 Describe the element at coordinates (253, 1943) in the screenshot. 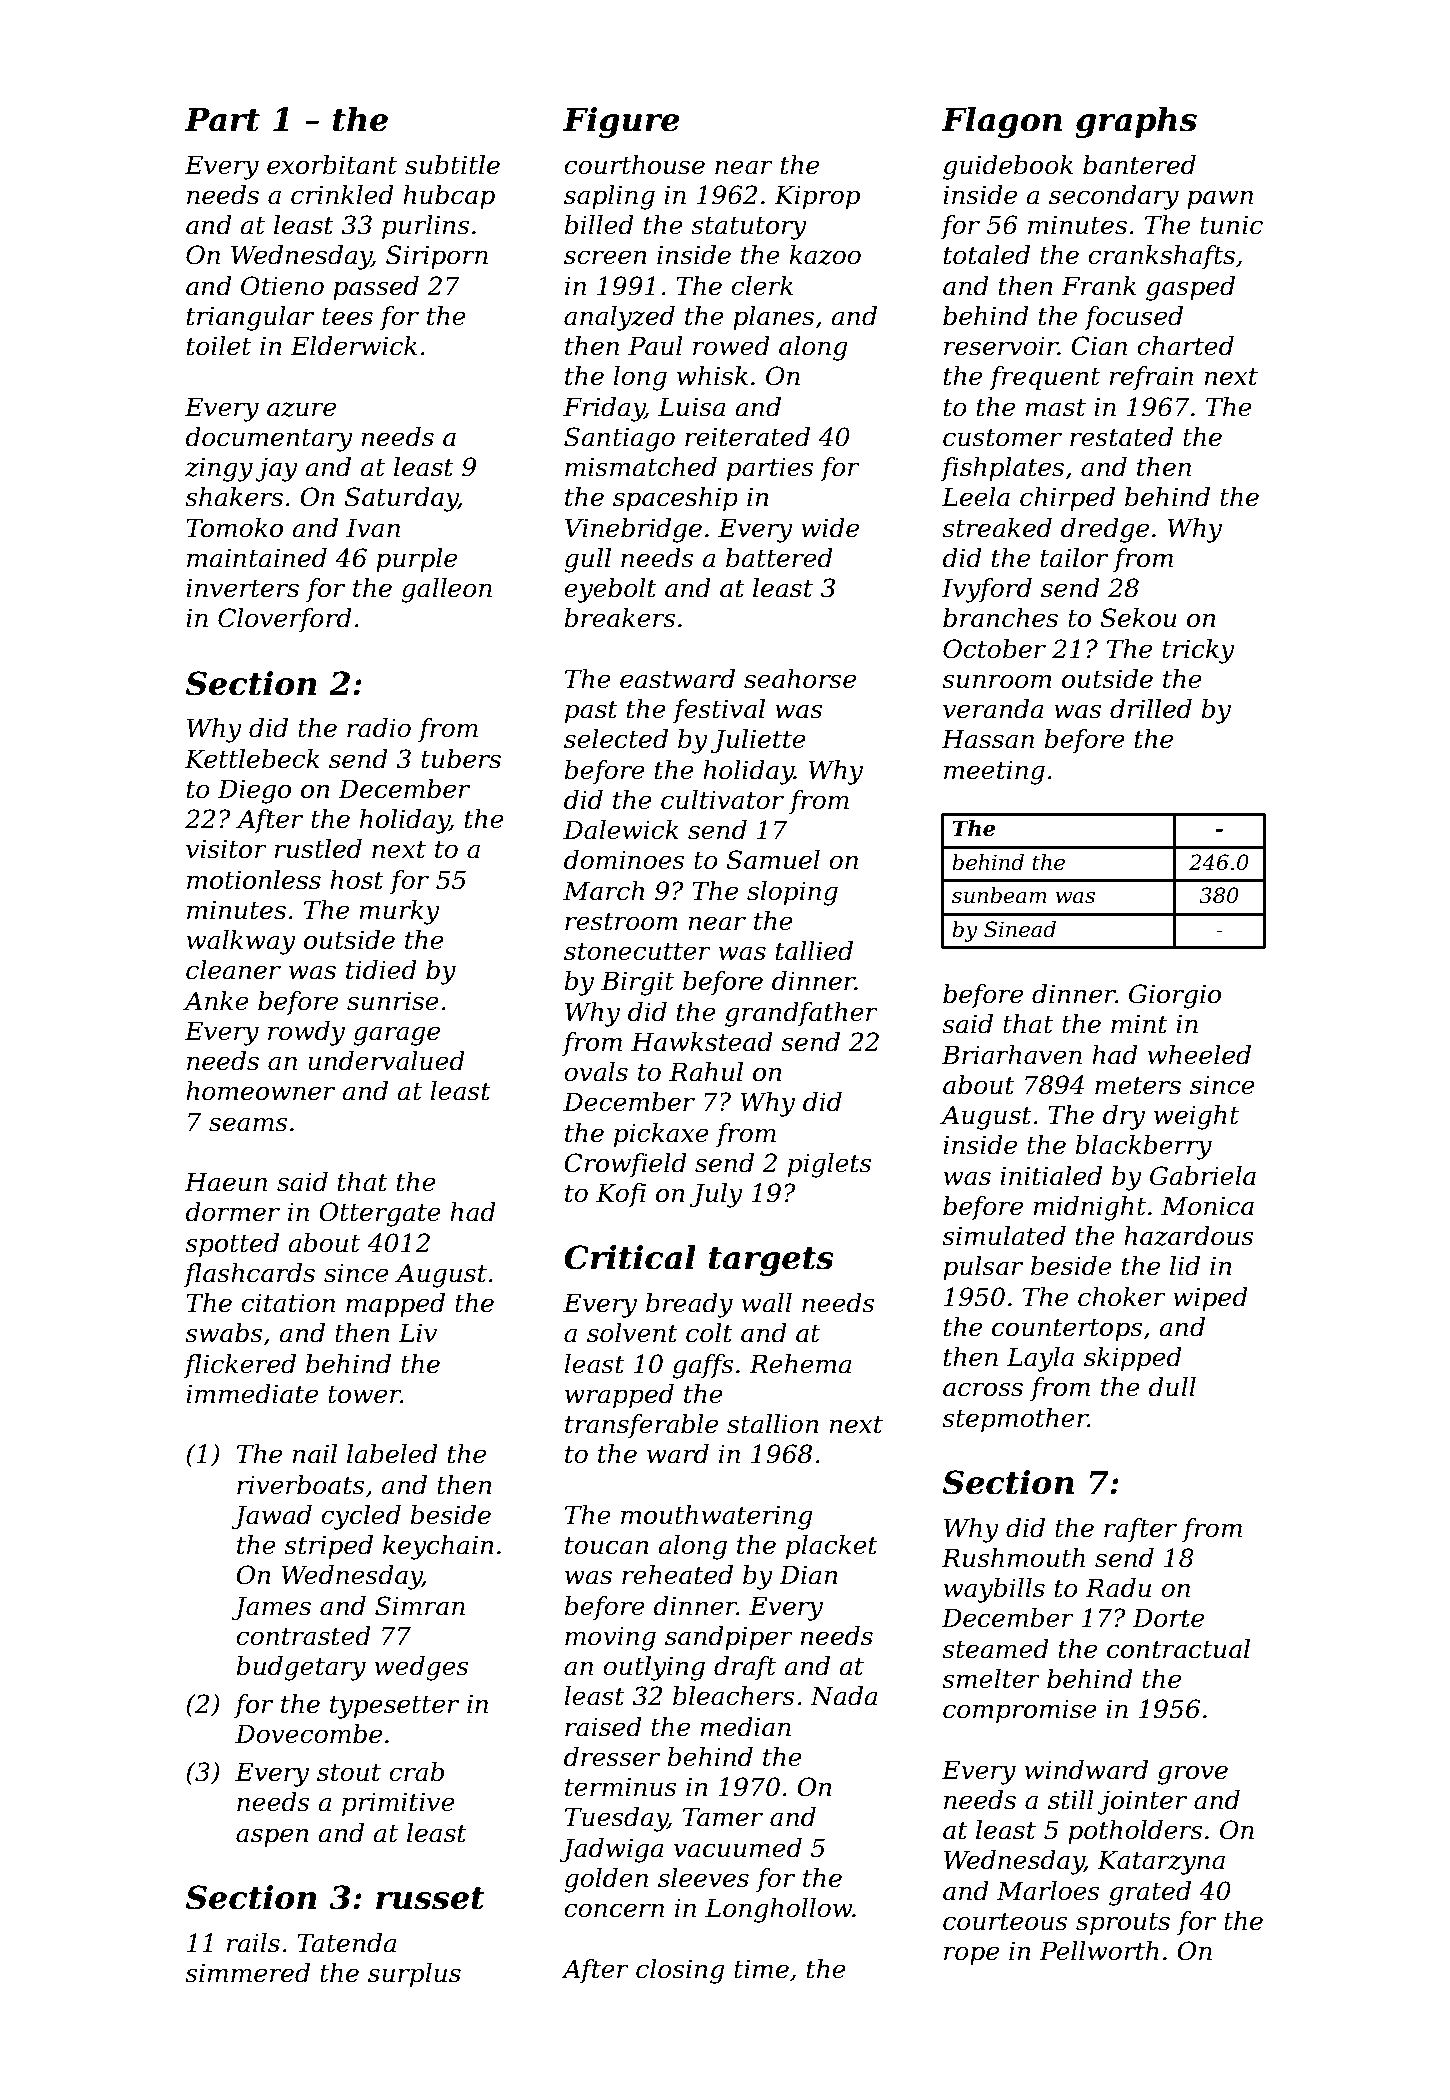

I see `rails` at that location.
